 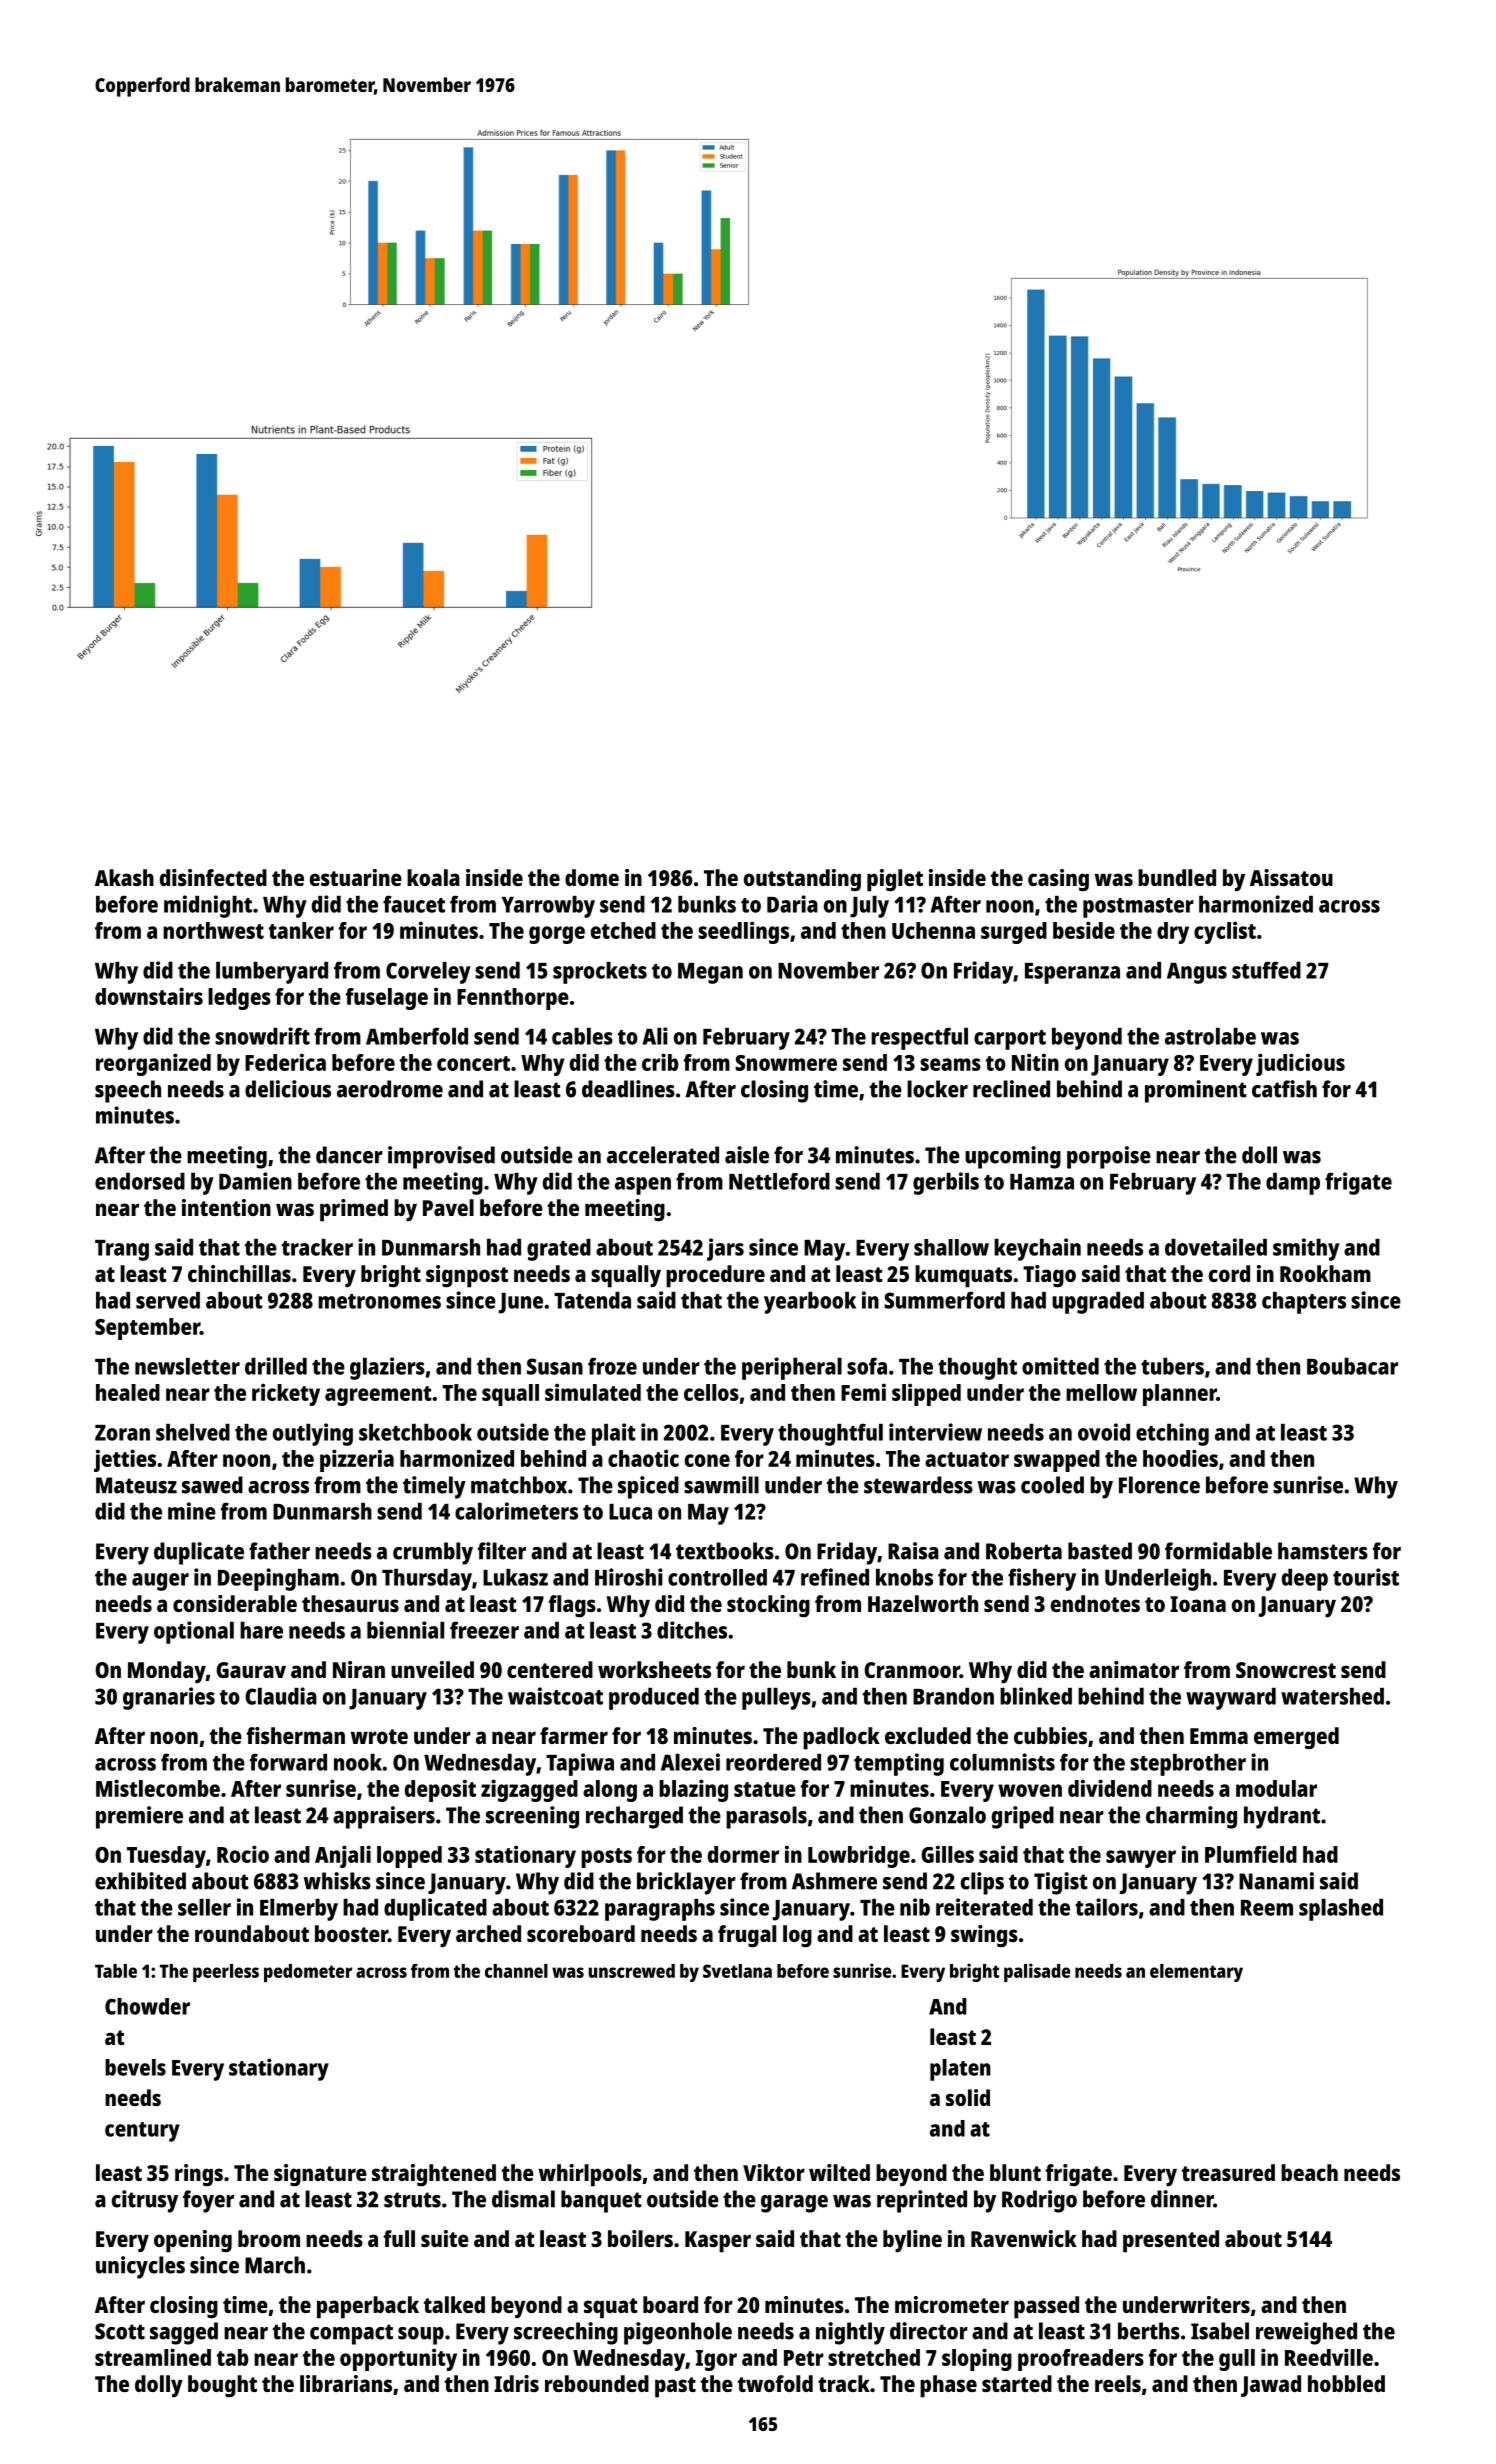 What do you see at coordinates (350, 1603) in the image?
I see `thesaurus` at bounding box center [350, 1603].
